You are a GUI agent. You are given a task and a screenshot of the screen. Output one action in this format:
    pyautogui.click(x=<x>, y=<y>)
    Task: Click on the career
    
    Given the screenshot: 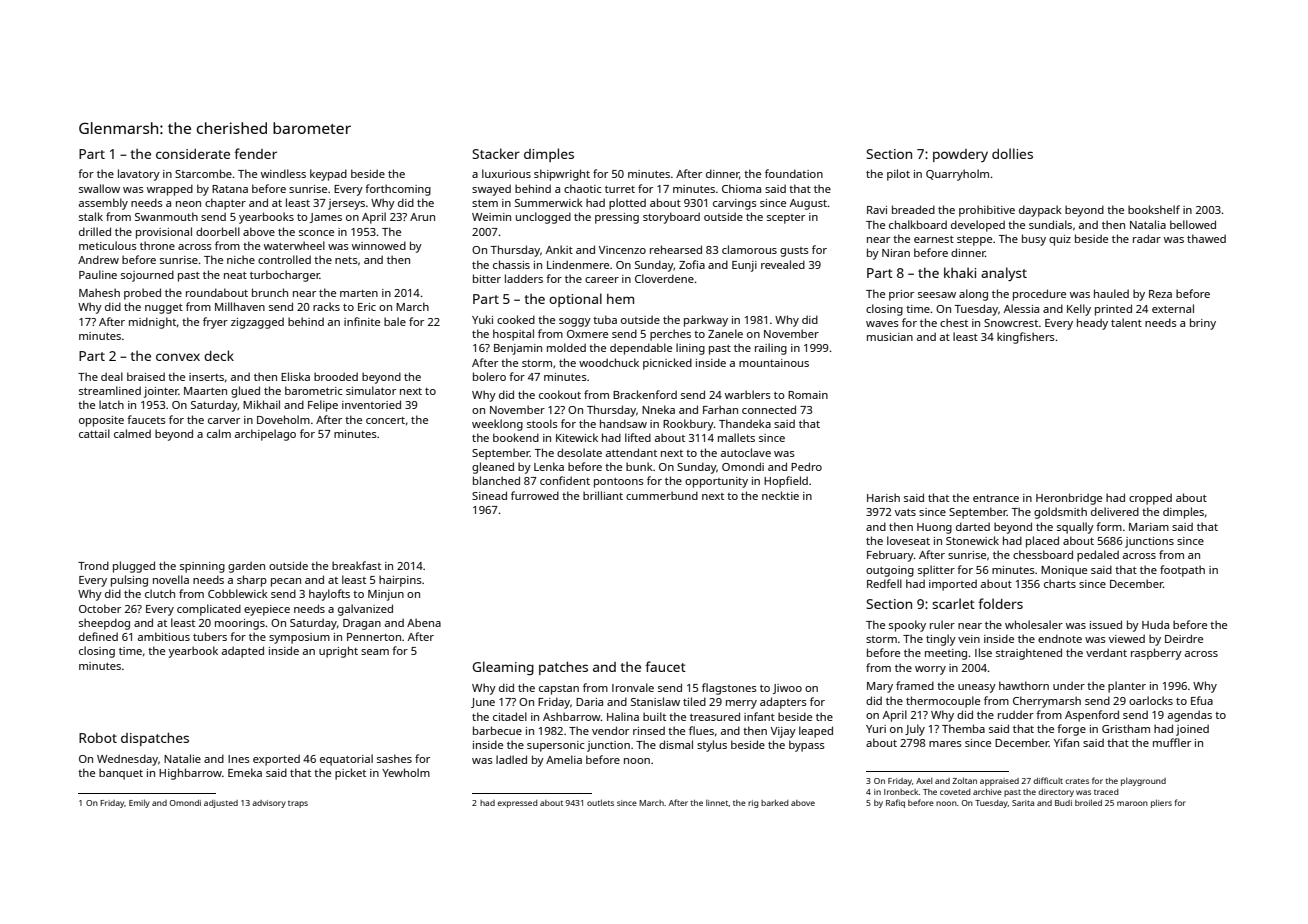 What is the action you would take?
    pyautogui.click(x=602, y=280)
